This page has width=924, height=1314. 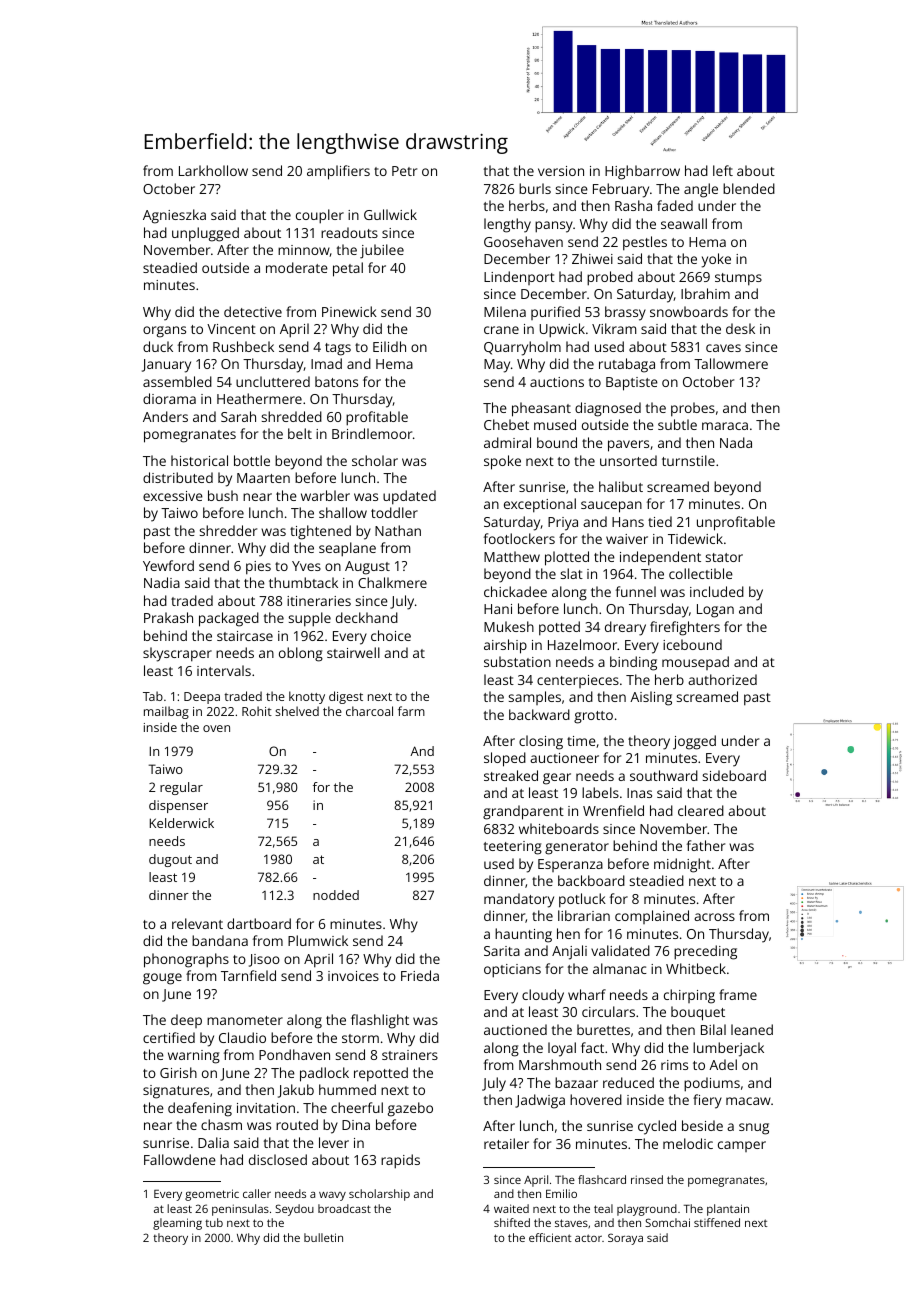 What do you see at coordinates (344, 1208) in the page?
I see `broadcast` at bounding box center [344, 1208].
